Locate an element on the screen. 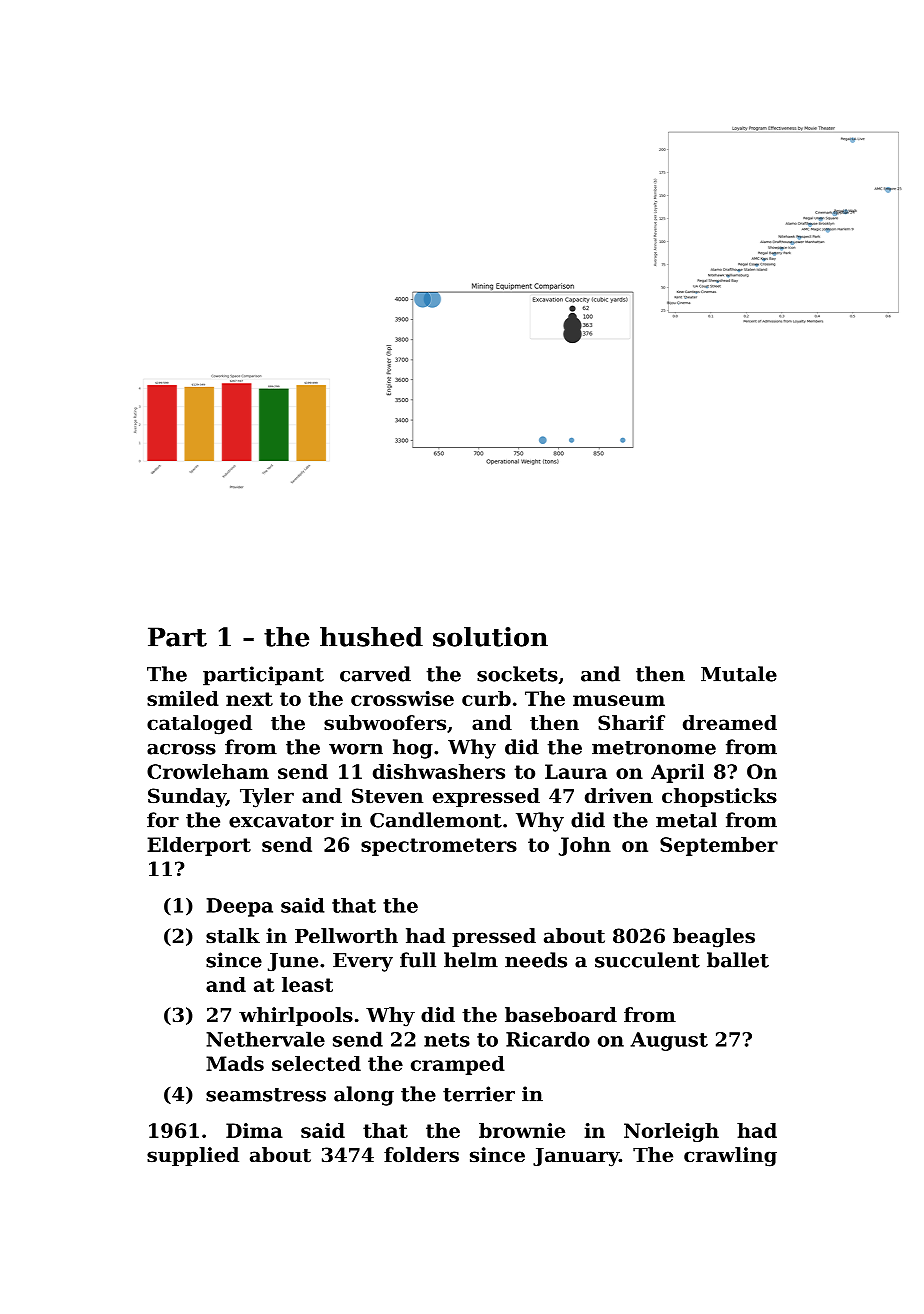  hushed is located at coordinates (371, 637).
